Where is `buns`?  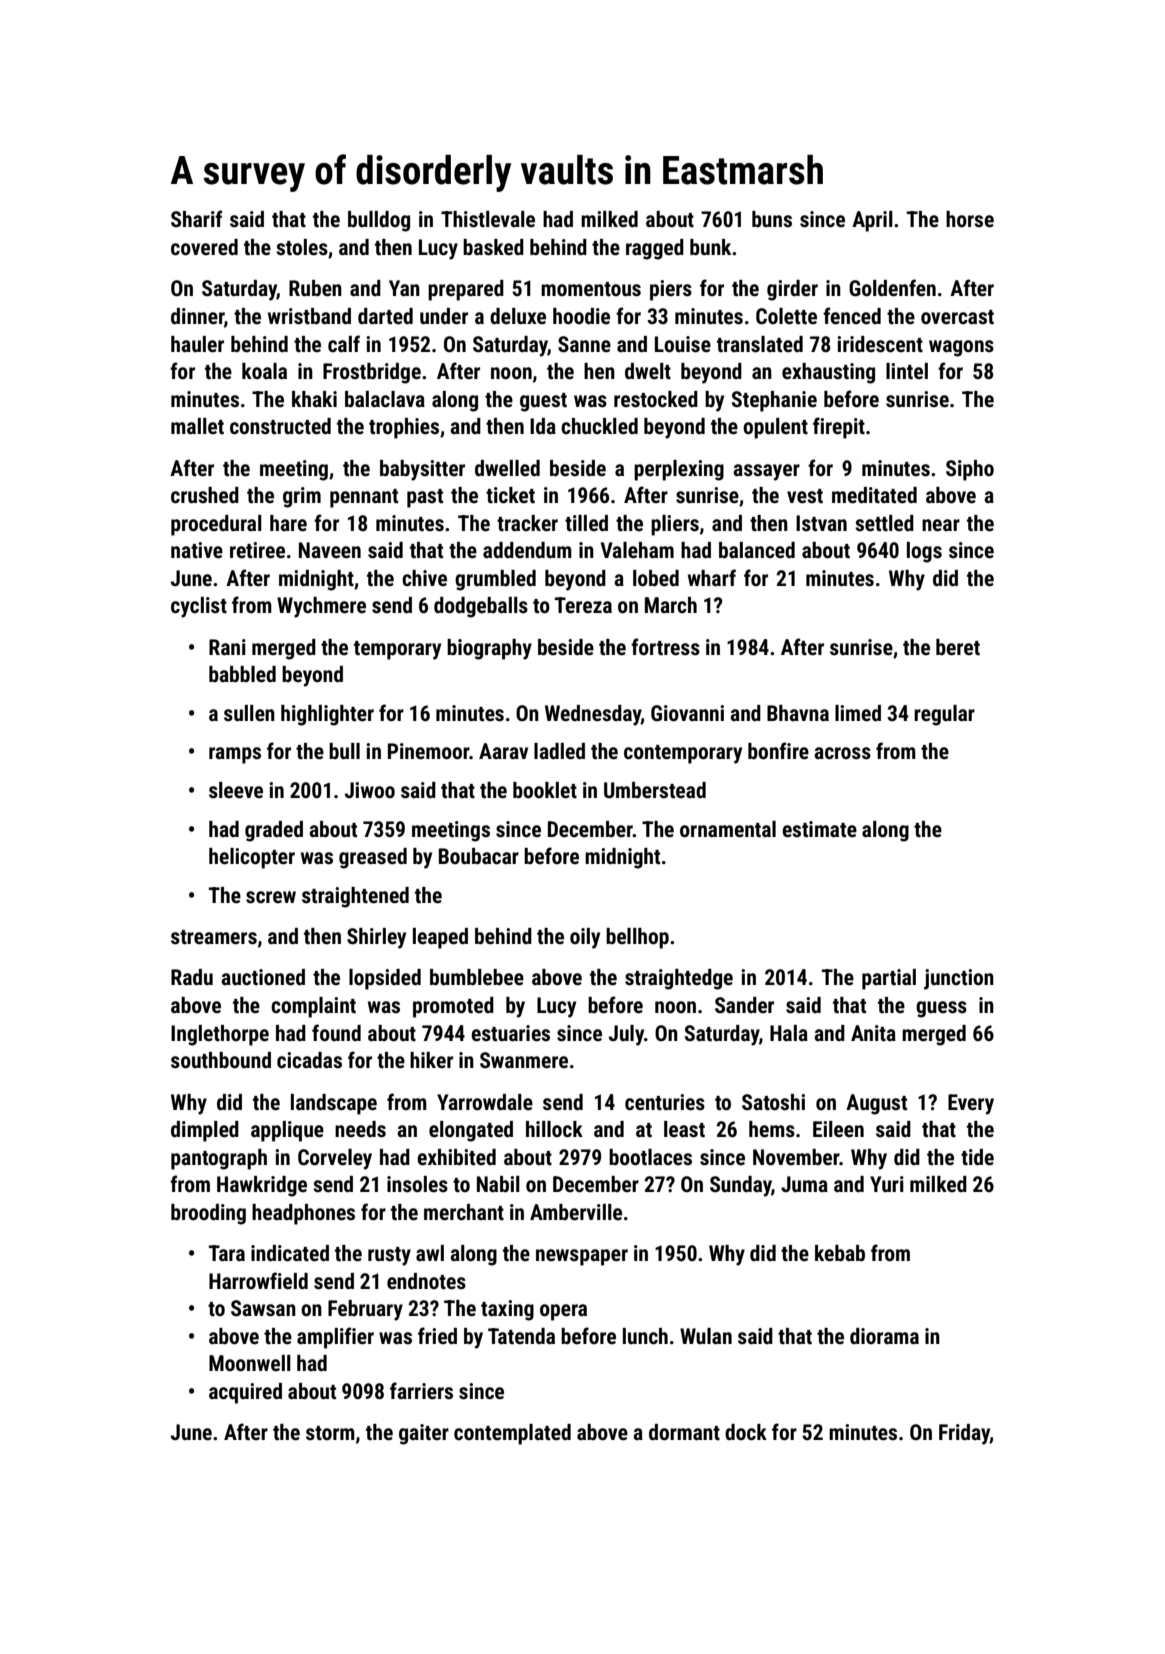 buns is located at coordinates (772, 219).
